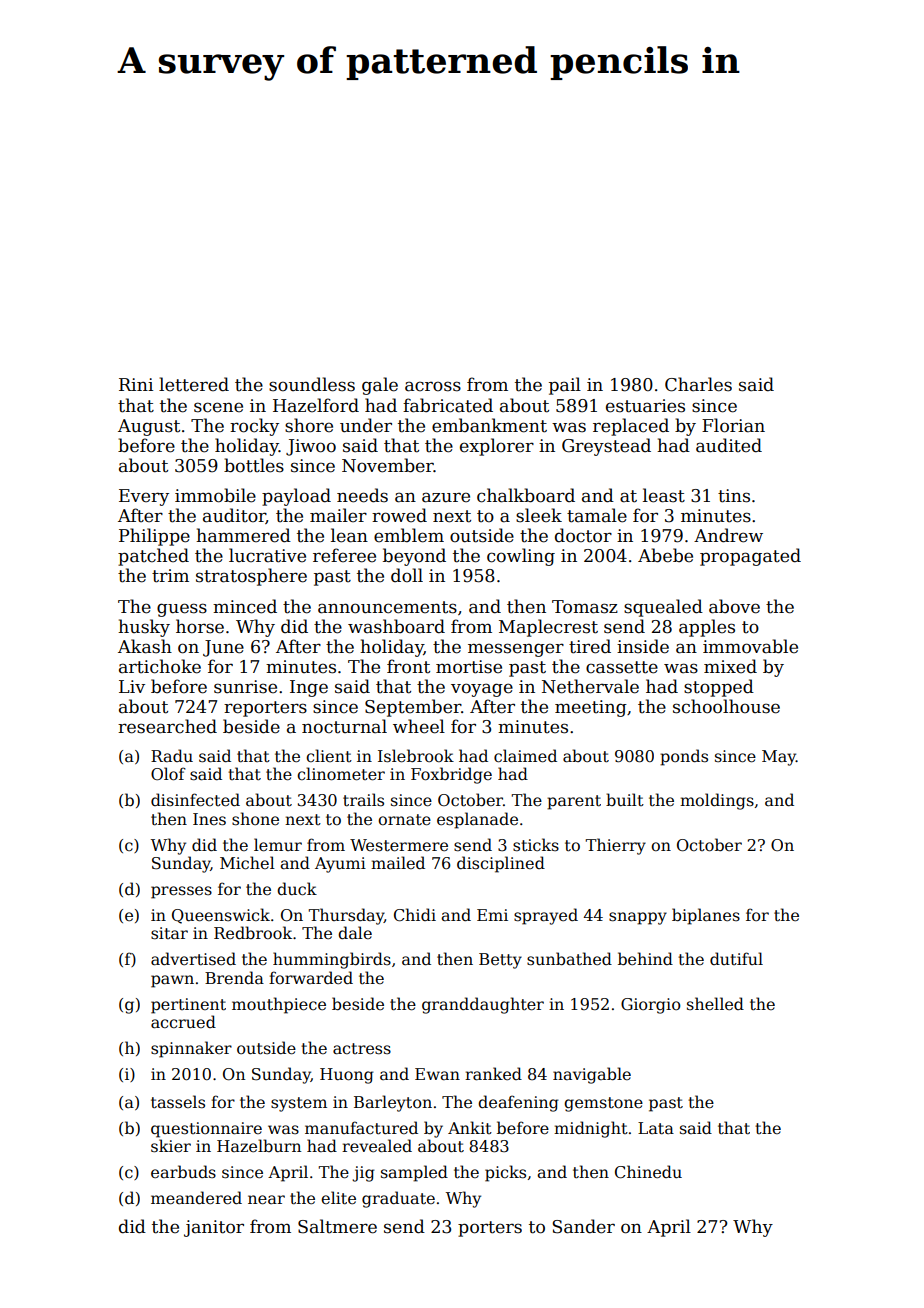 The image size is (924, 1308). I want to click on tamale, so click(597, 515).
